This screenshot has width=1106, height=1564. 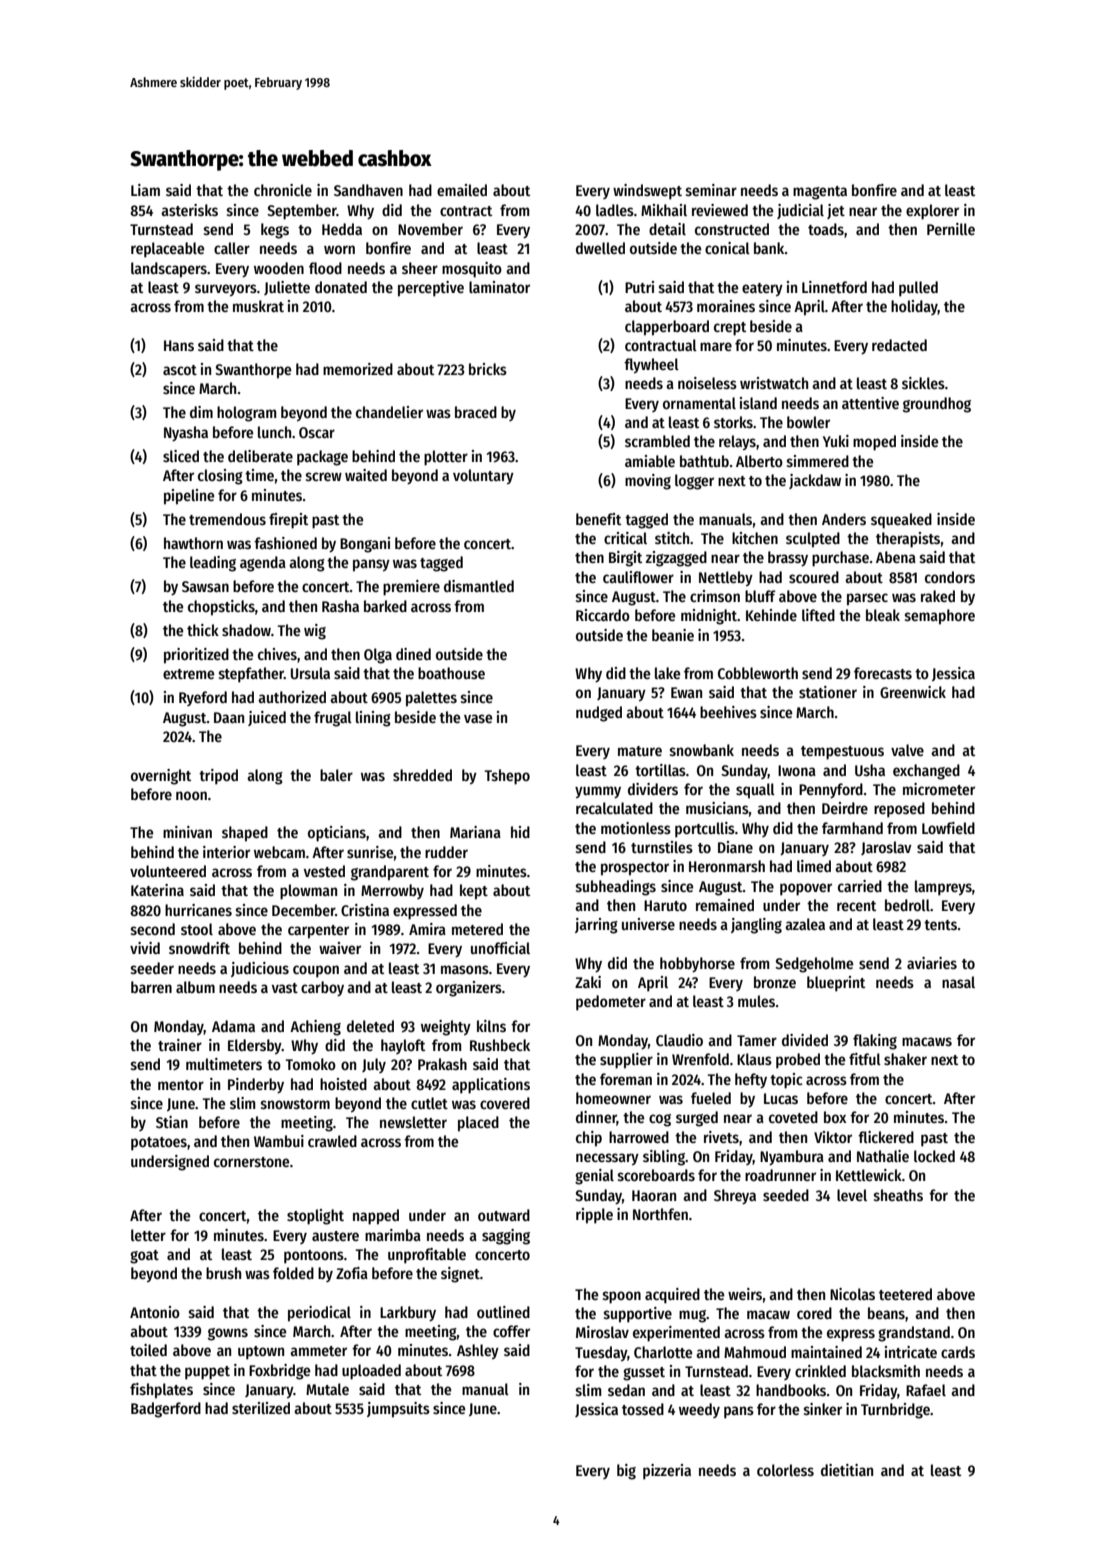 What do you see at coordinates (258, 306) in the screenshot?
I see `muskrat` at bounding box center [258, 306].
